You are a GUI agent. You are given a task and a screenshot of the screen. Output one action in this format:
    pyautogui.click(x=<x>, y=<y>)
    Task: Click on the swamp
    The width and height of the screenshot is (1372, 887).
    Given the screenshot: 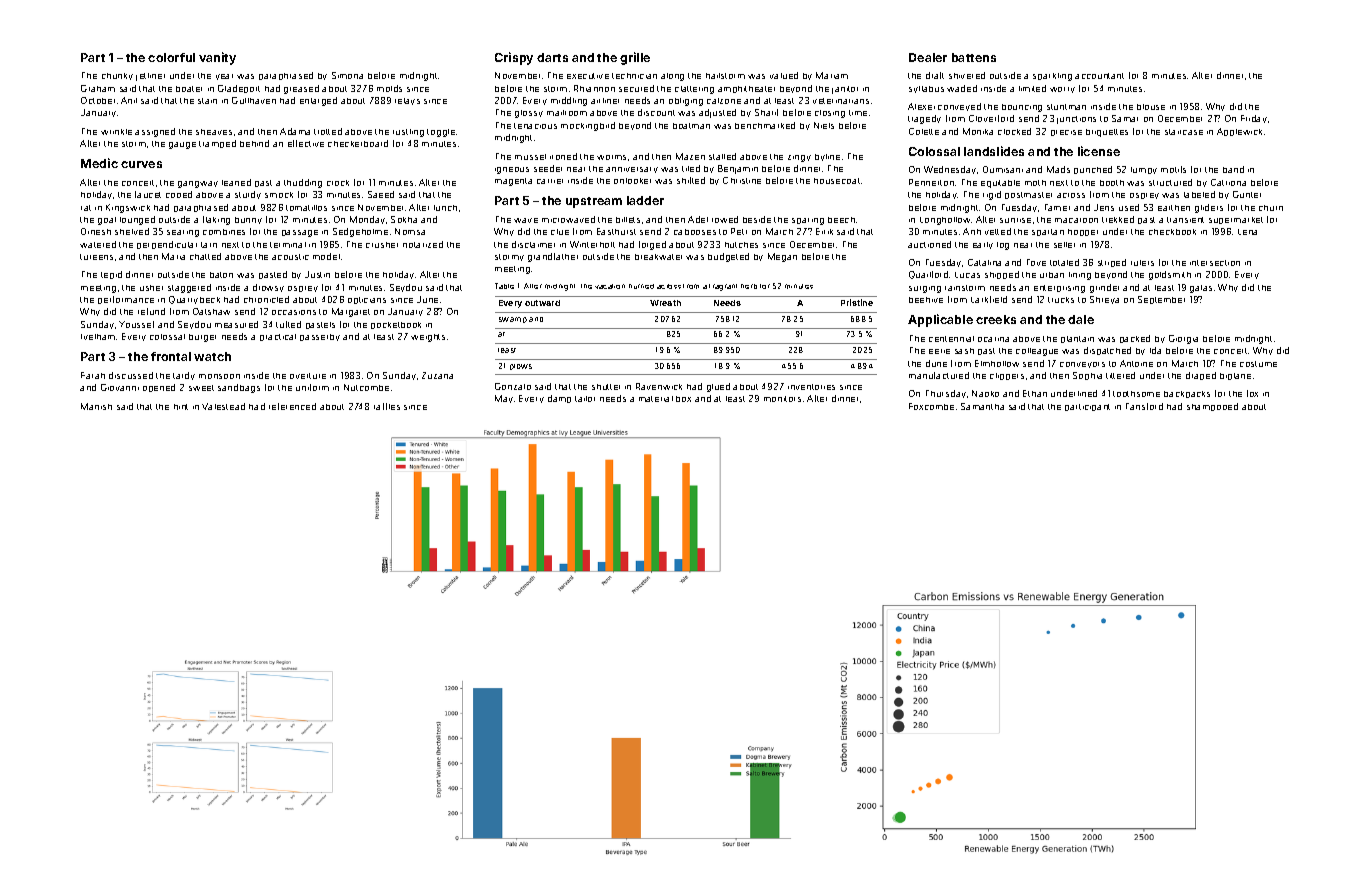 What is the action you would take?
    pyautogui.click(x=513, y=320)
